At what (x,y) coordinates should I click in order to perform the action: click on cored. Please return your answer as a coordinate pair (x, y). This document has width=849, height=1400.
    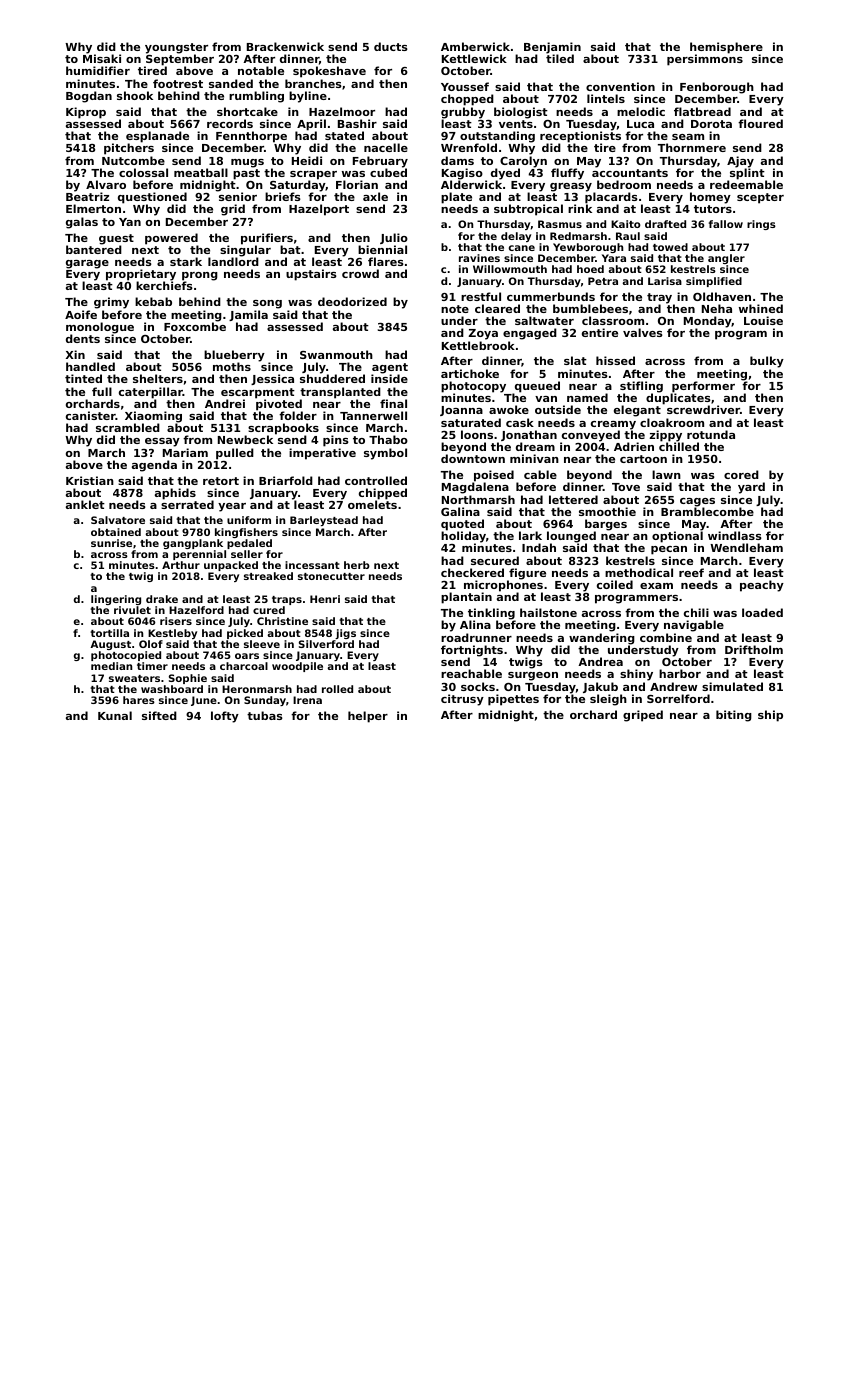
    Looking at the image, I should click on (741, 474).
